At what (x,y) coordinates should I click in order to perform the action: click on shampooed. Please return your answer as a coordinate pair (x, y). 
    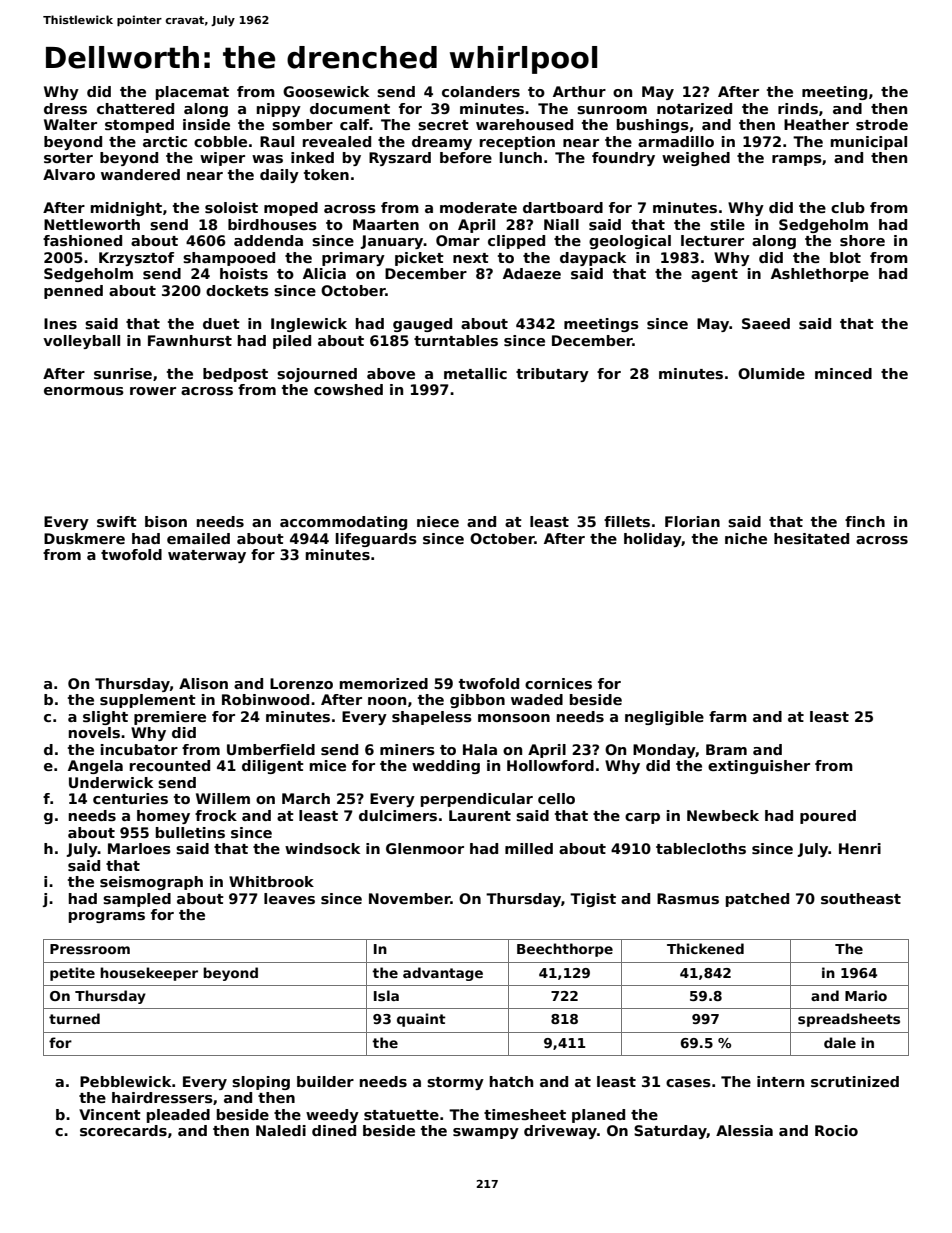
    Looking at the image, I should click on (229, 259).
